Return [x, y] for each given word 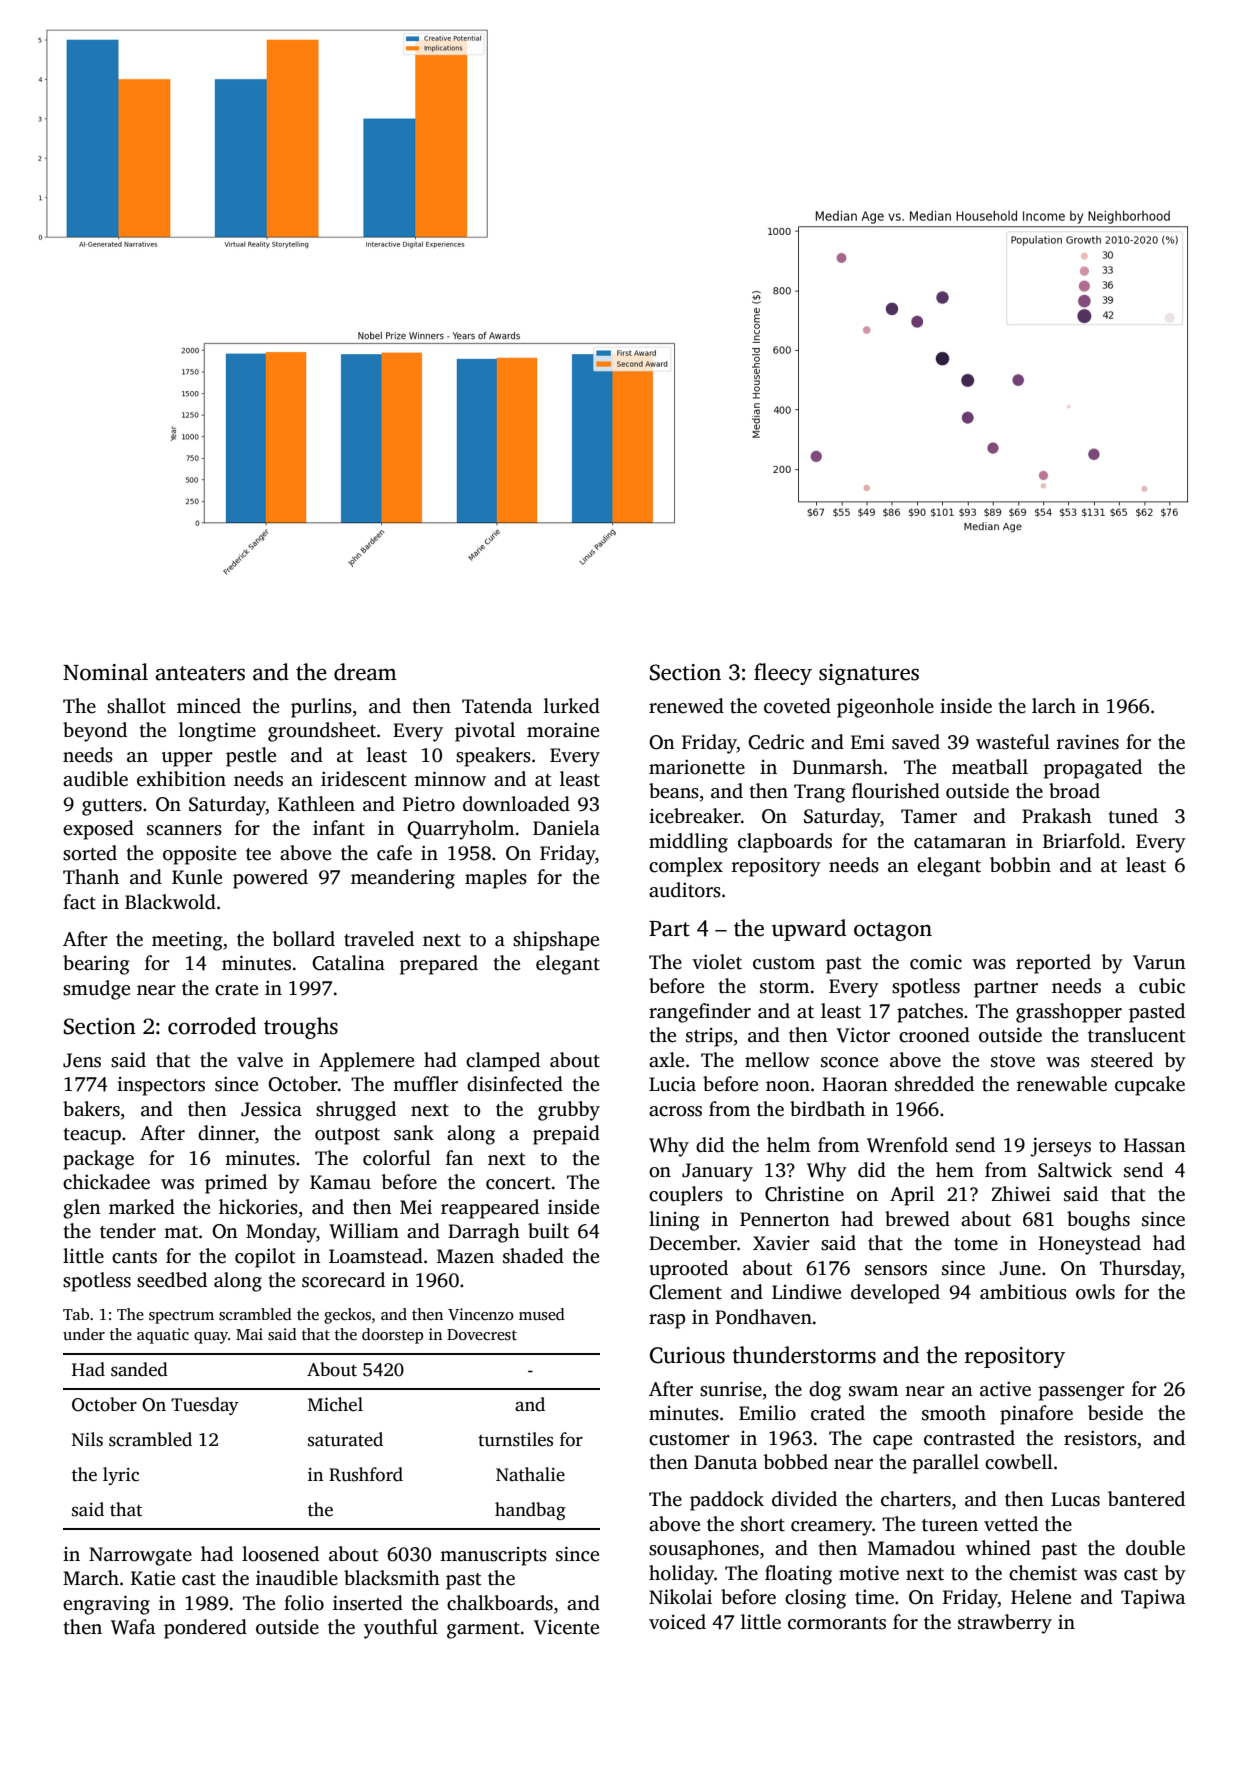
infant [339, 828]
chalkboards [500, 1603]
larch [1054, 706]
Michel [335, 1404]
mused [542, 1314]
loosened [280, 1554]
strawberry [1005, 1624]
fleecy [783, 674]
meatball [990, 767]
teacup [92, 1136]
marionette [697, 767]
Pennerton [785, 1219]
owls [1095, 1292]
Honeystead [1090, 1245]
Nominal [105, 672]
